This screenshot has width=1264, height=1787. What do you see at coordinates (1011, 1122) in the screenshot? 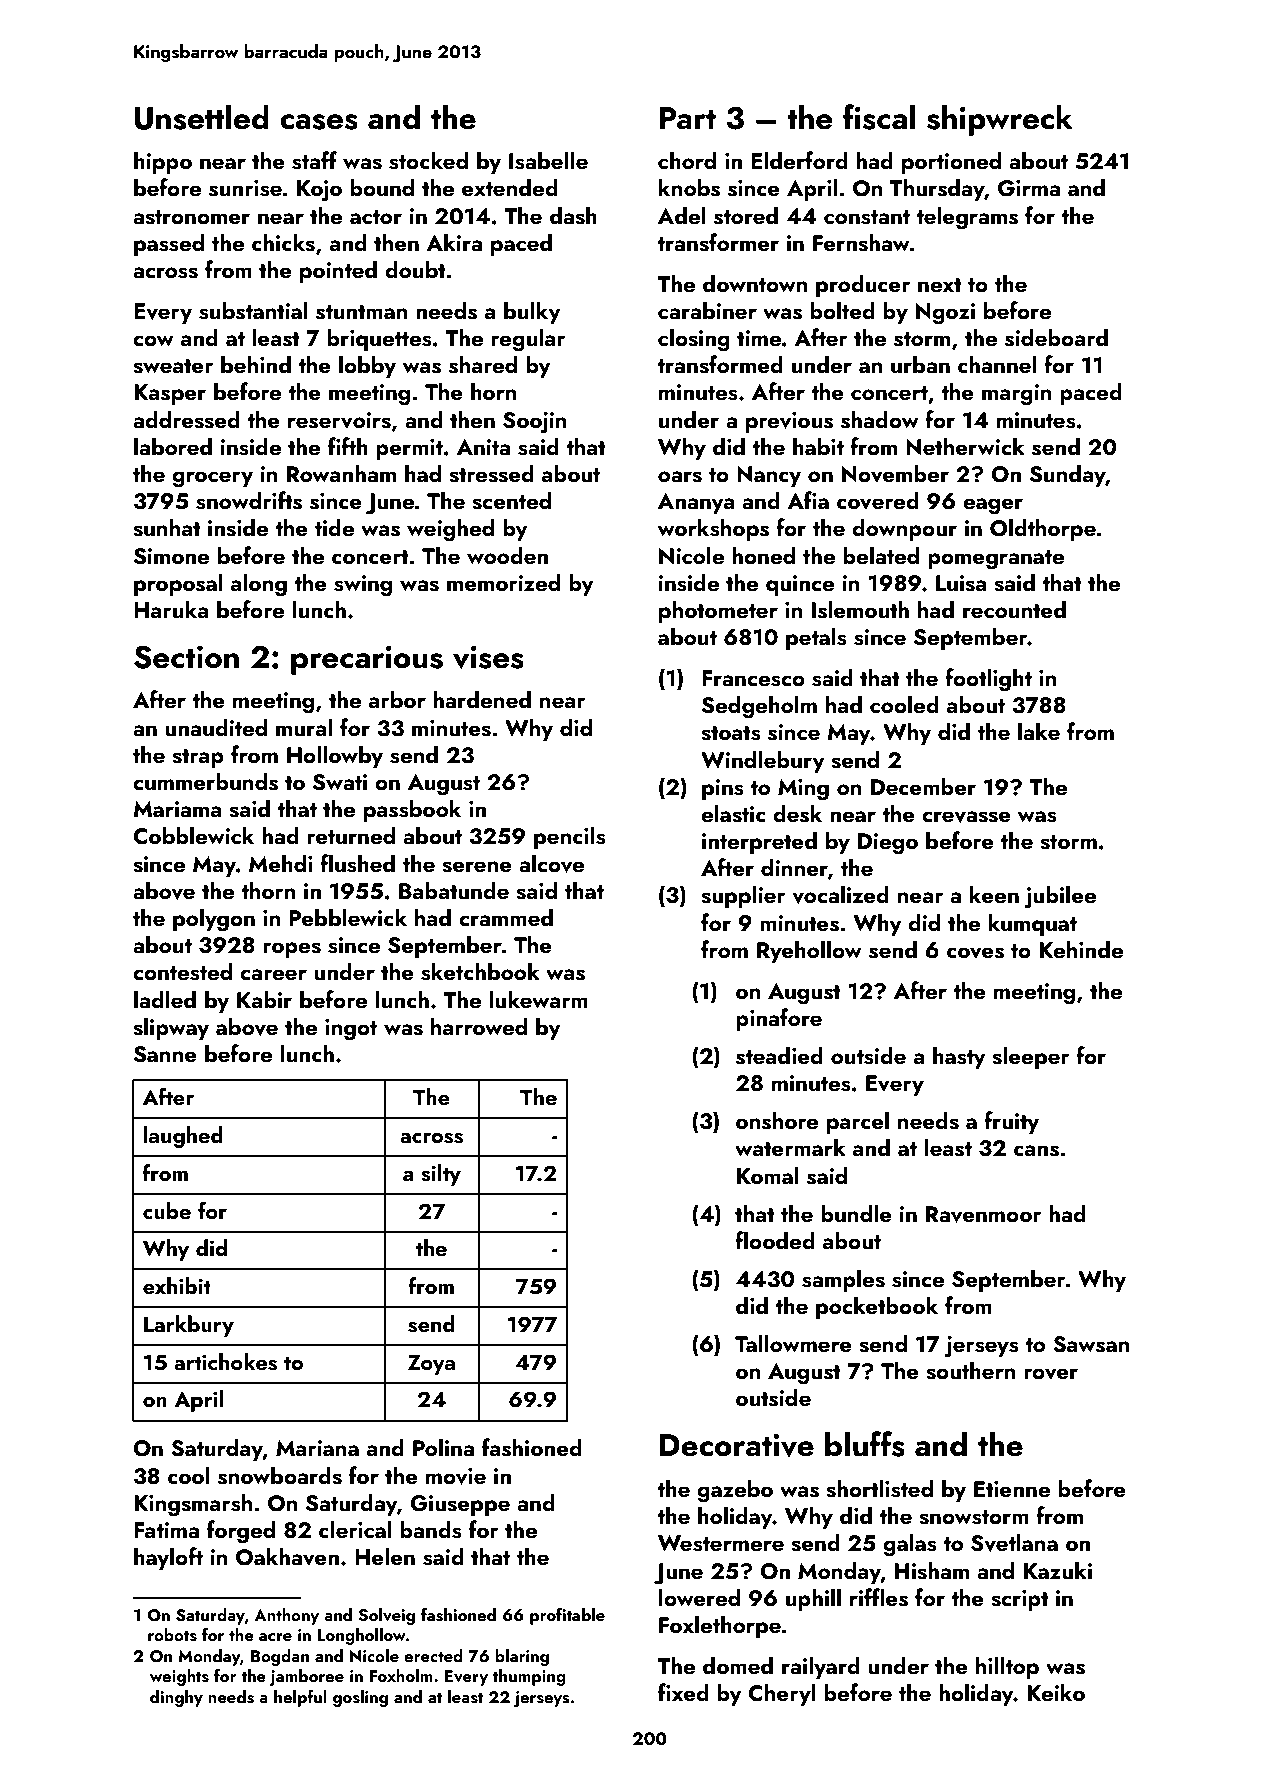
I see `fruity` at bounding box center [1011, 1122].
